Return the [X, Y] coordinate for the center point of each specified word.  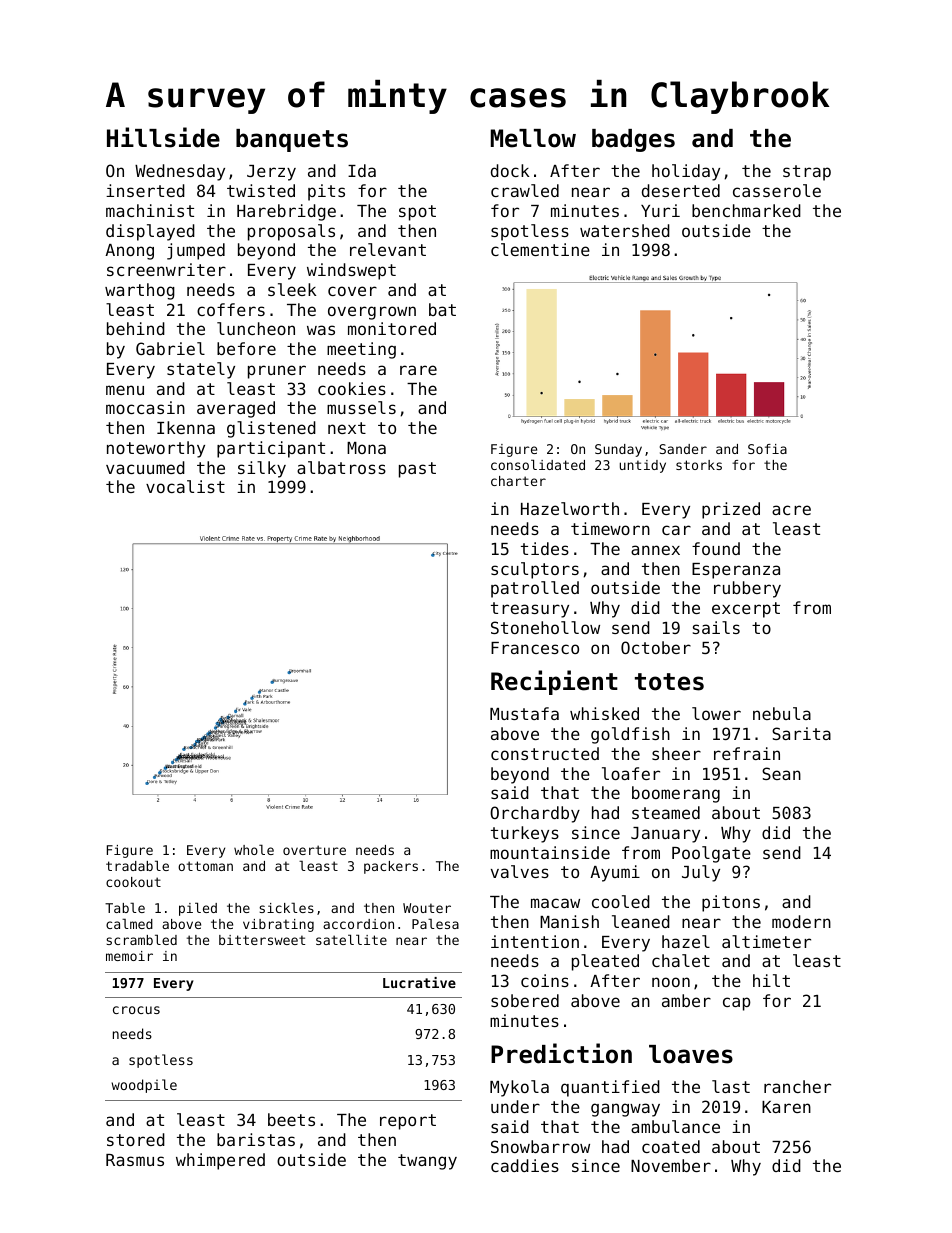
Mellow [533, 138]
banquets [292, 140]
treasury [530, 610]
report [408, 1122]
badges [633, 140]
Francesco [535, 648]
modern [801, 921]
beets [291, 1119]
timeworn [610, 528]
